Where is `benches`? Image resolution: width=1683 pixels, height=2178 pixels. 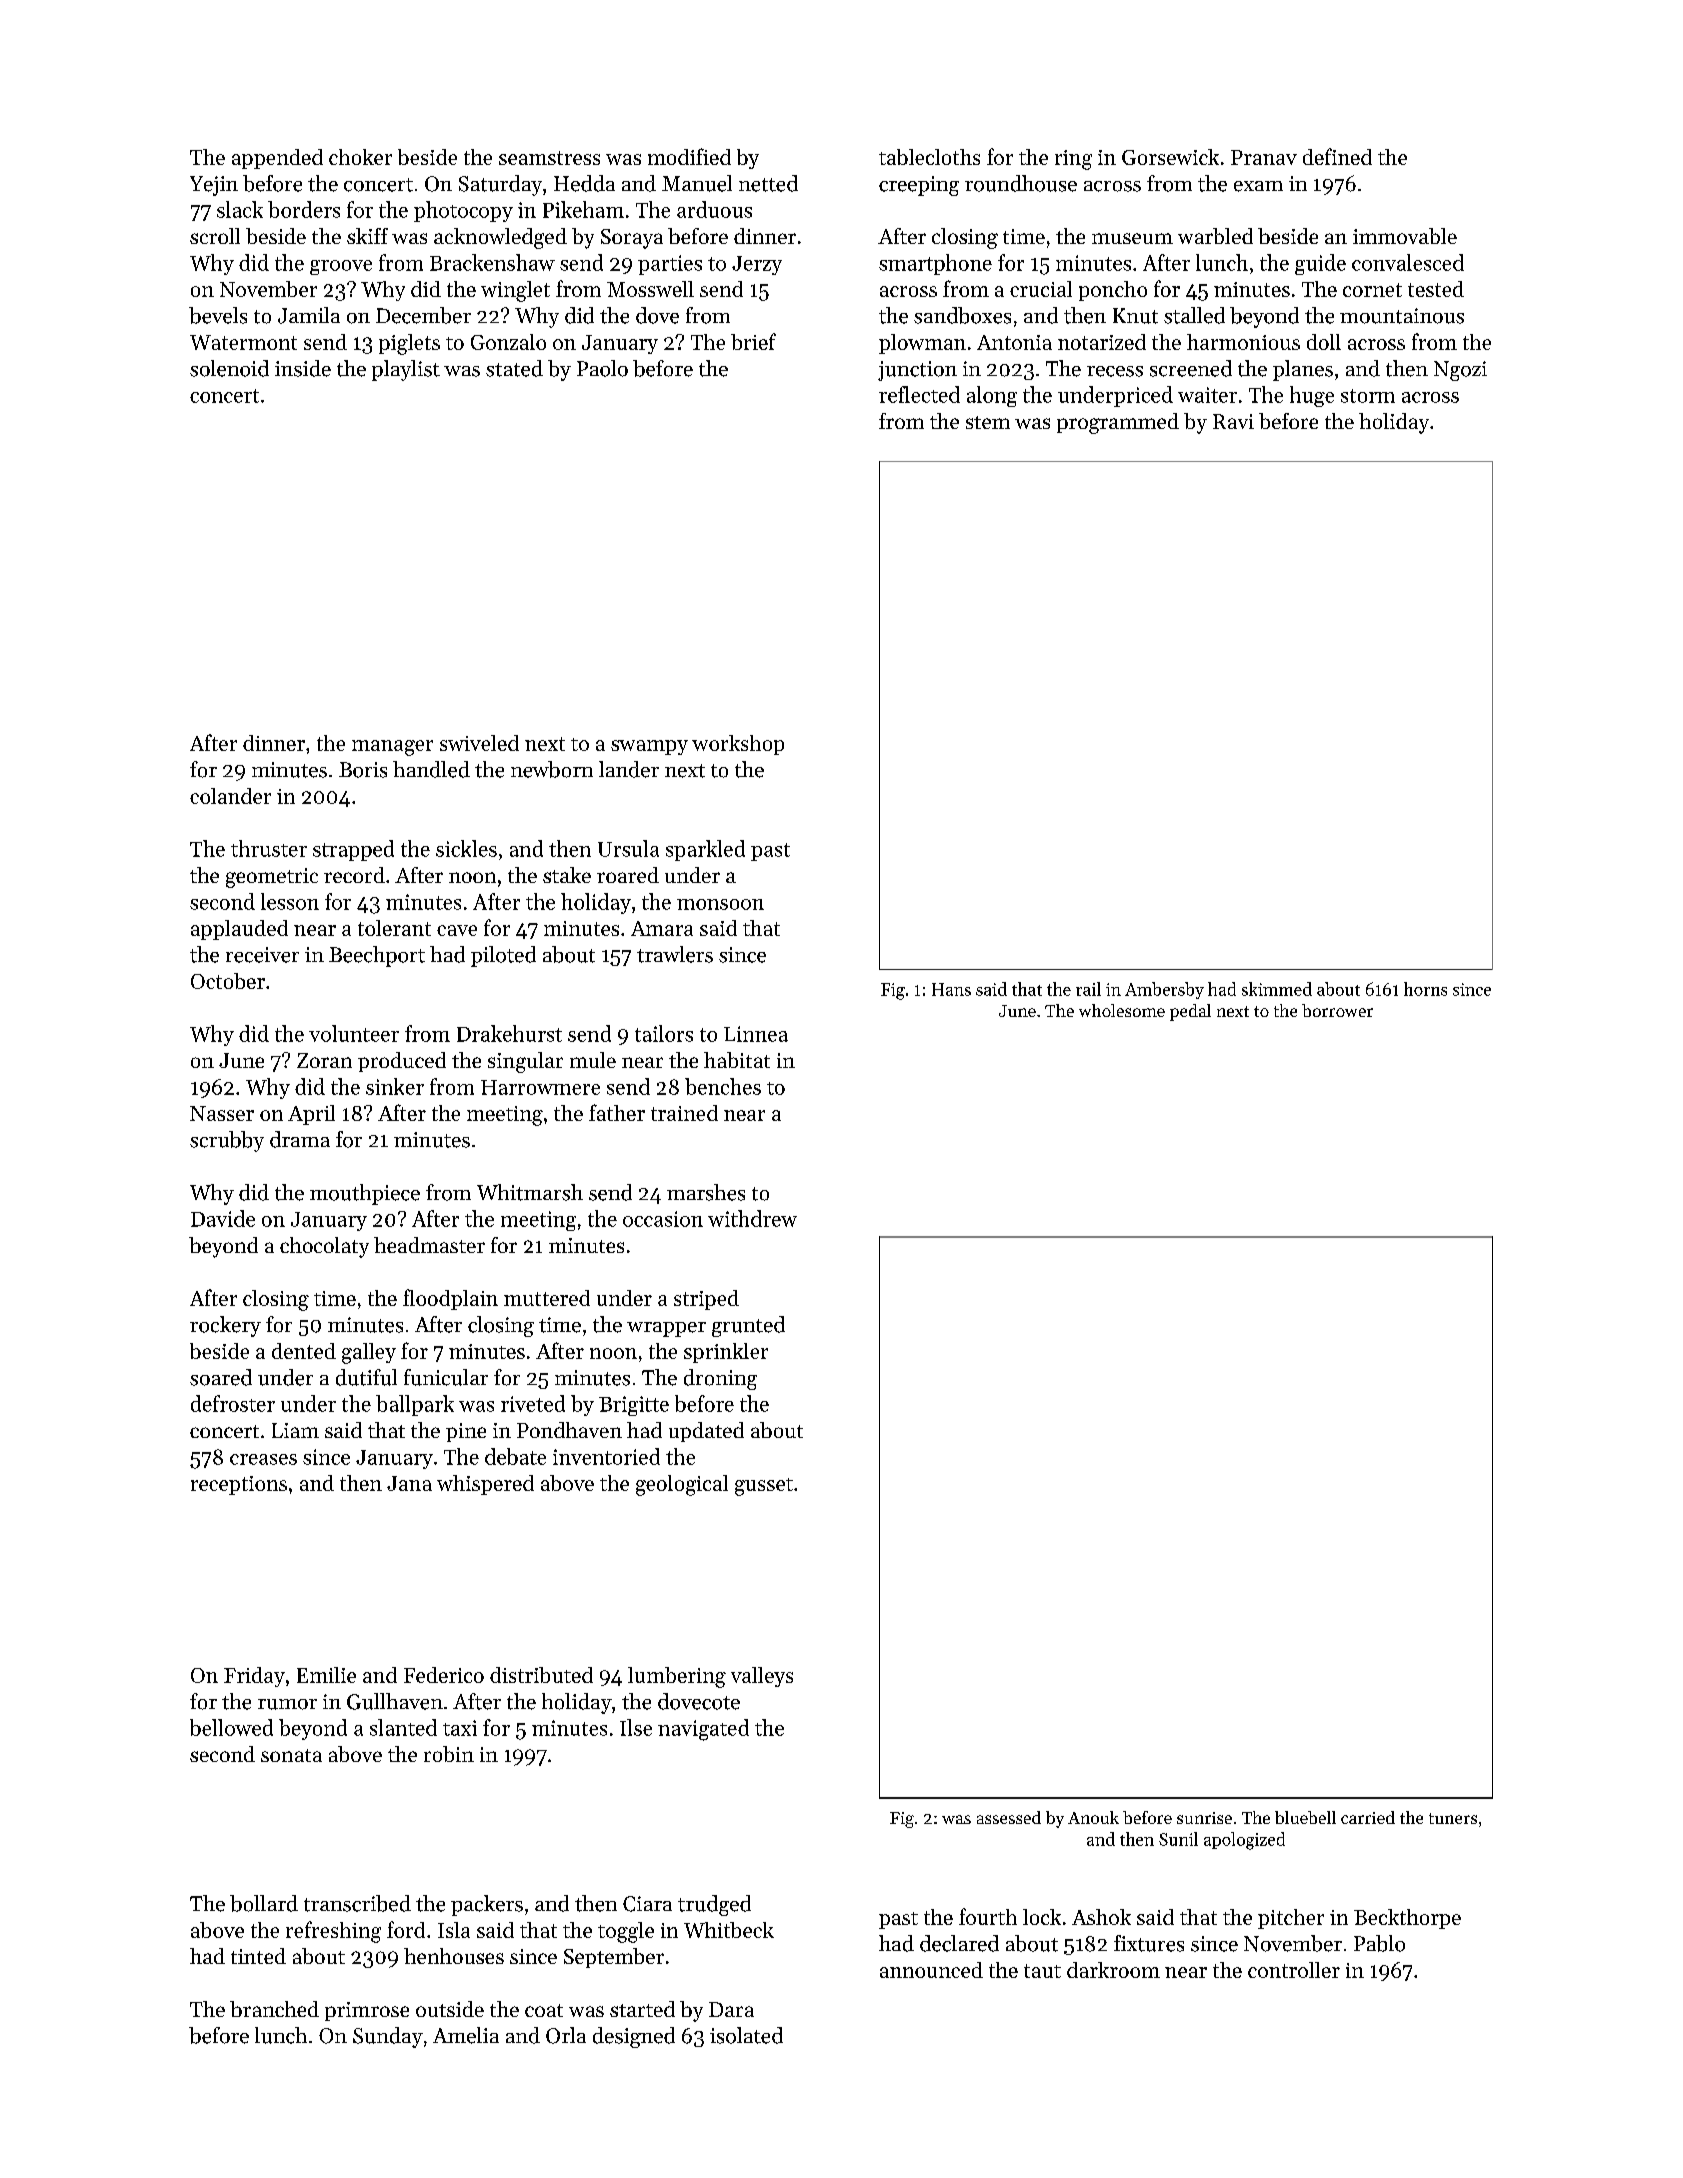
benches is located at coordinates (723, 1086).
